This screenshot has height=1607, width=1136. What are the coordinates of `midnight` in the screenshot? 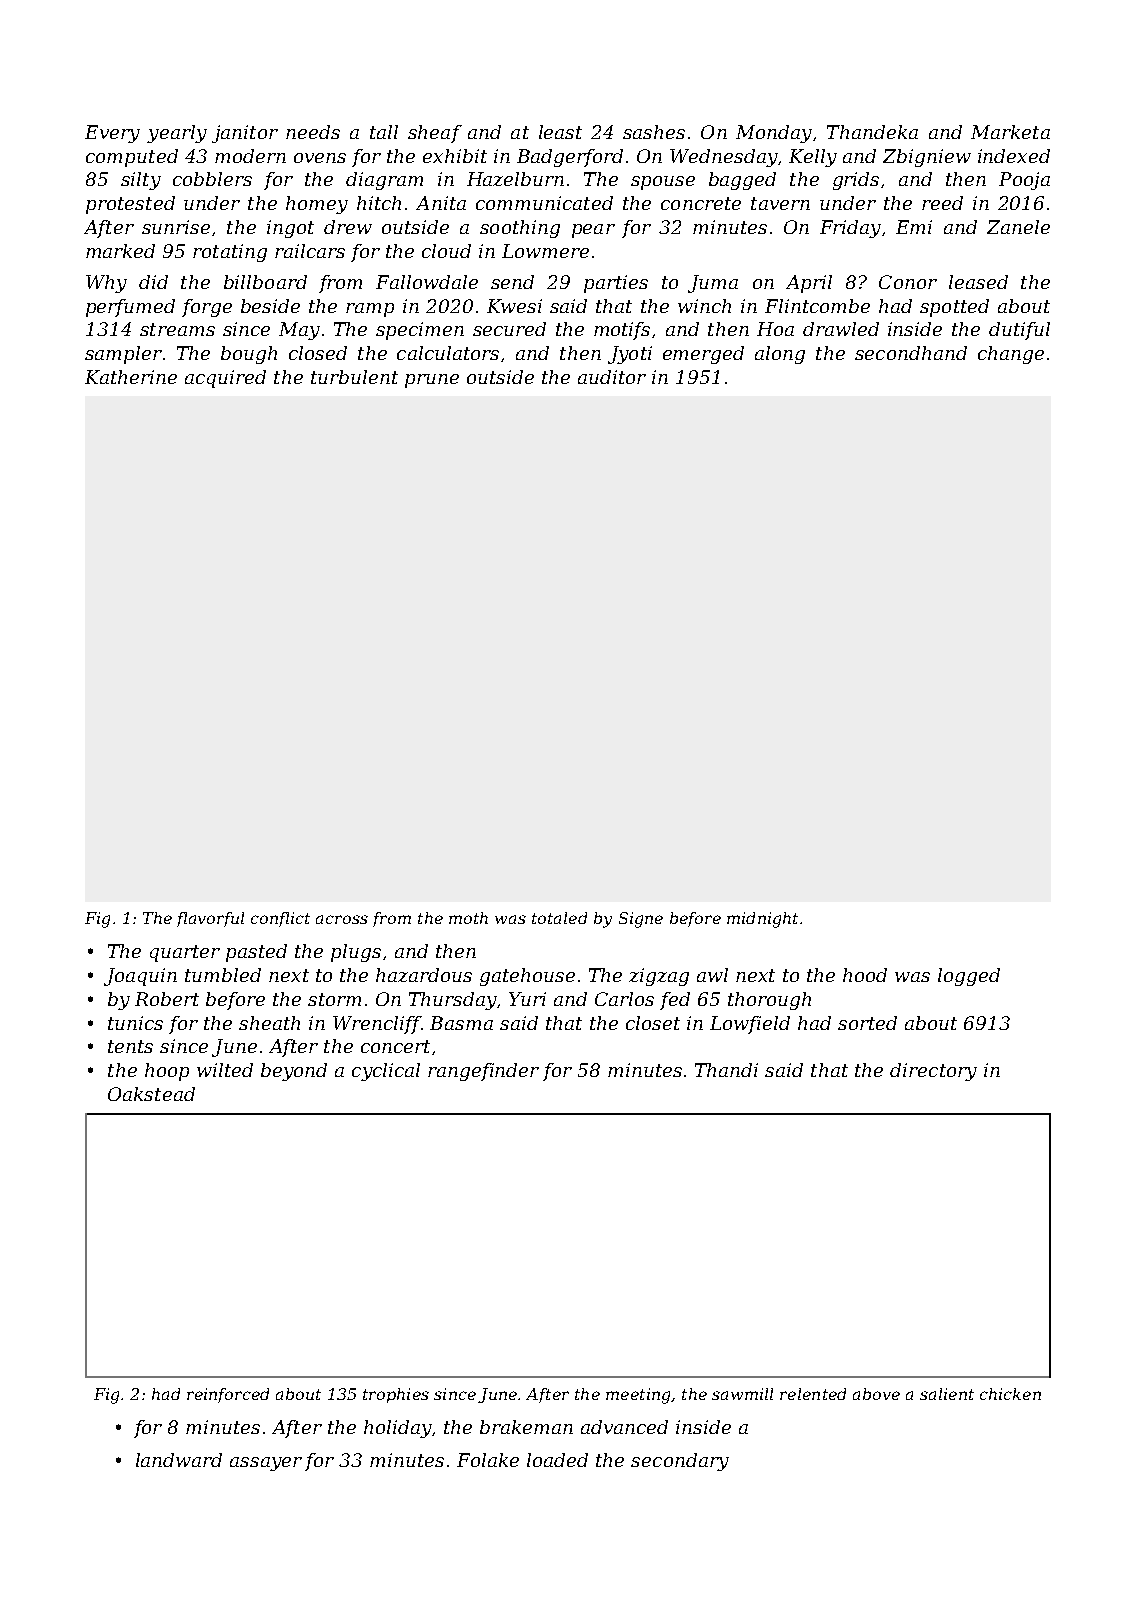 It's located at (762, 920).
